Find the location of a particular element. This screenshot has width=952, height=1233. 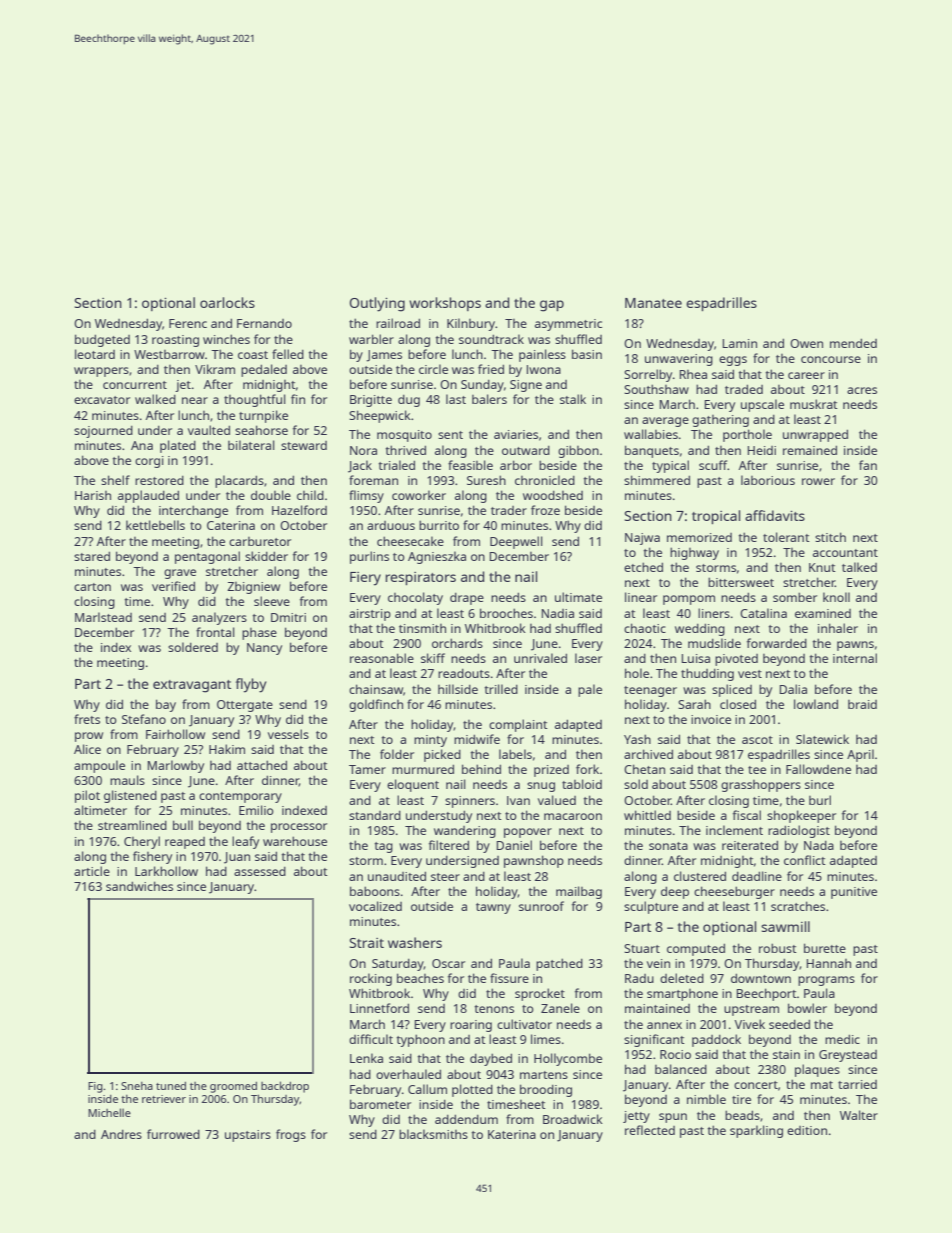

burl is located at coordinates (820, 800).
